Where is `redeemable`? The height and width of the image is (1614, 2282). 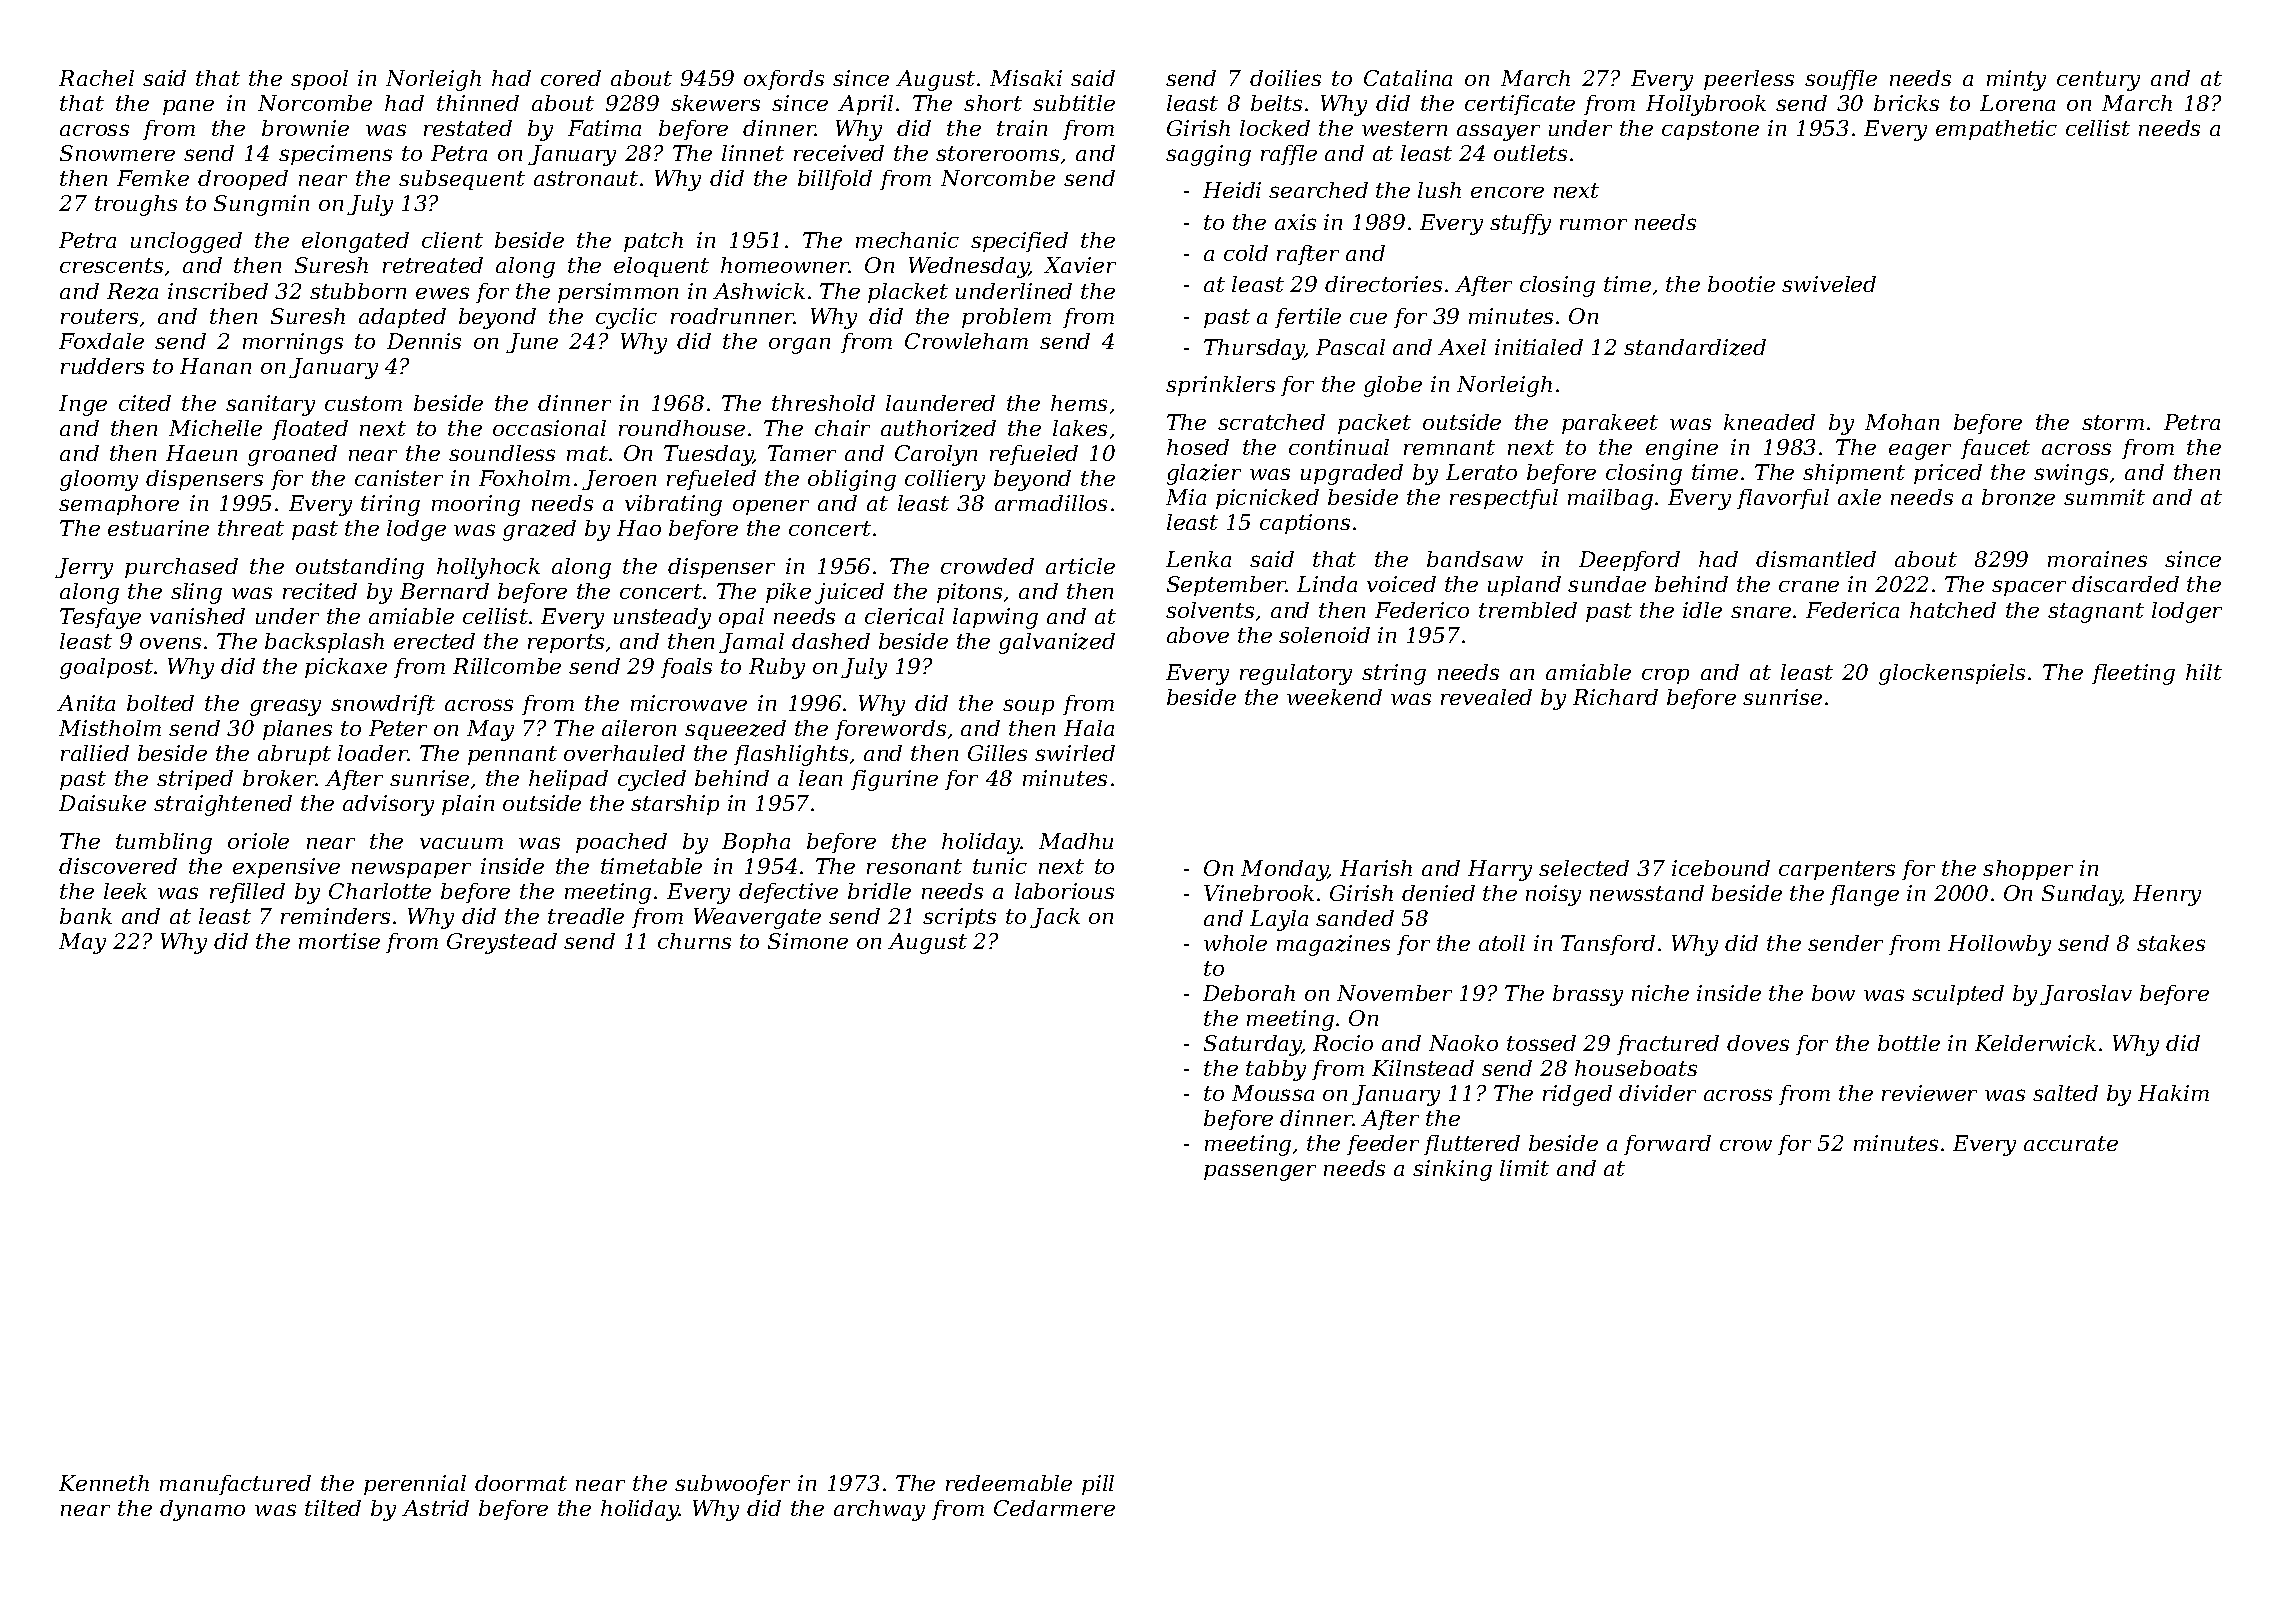 redeemable is located at coordinates (1009, 1483).
